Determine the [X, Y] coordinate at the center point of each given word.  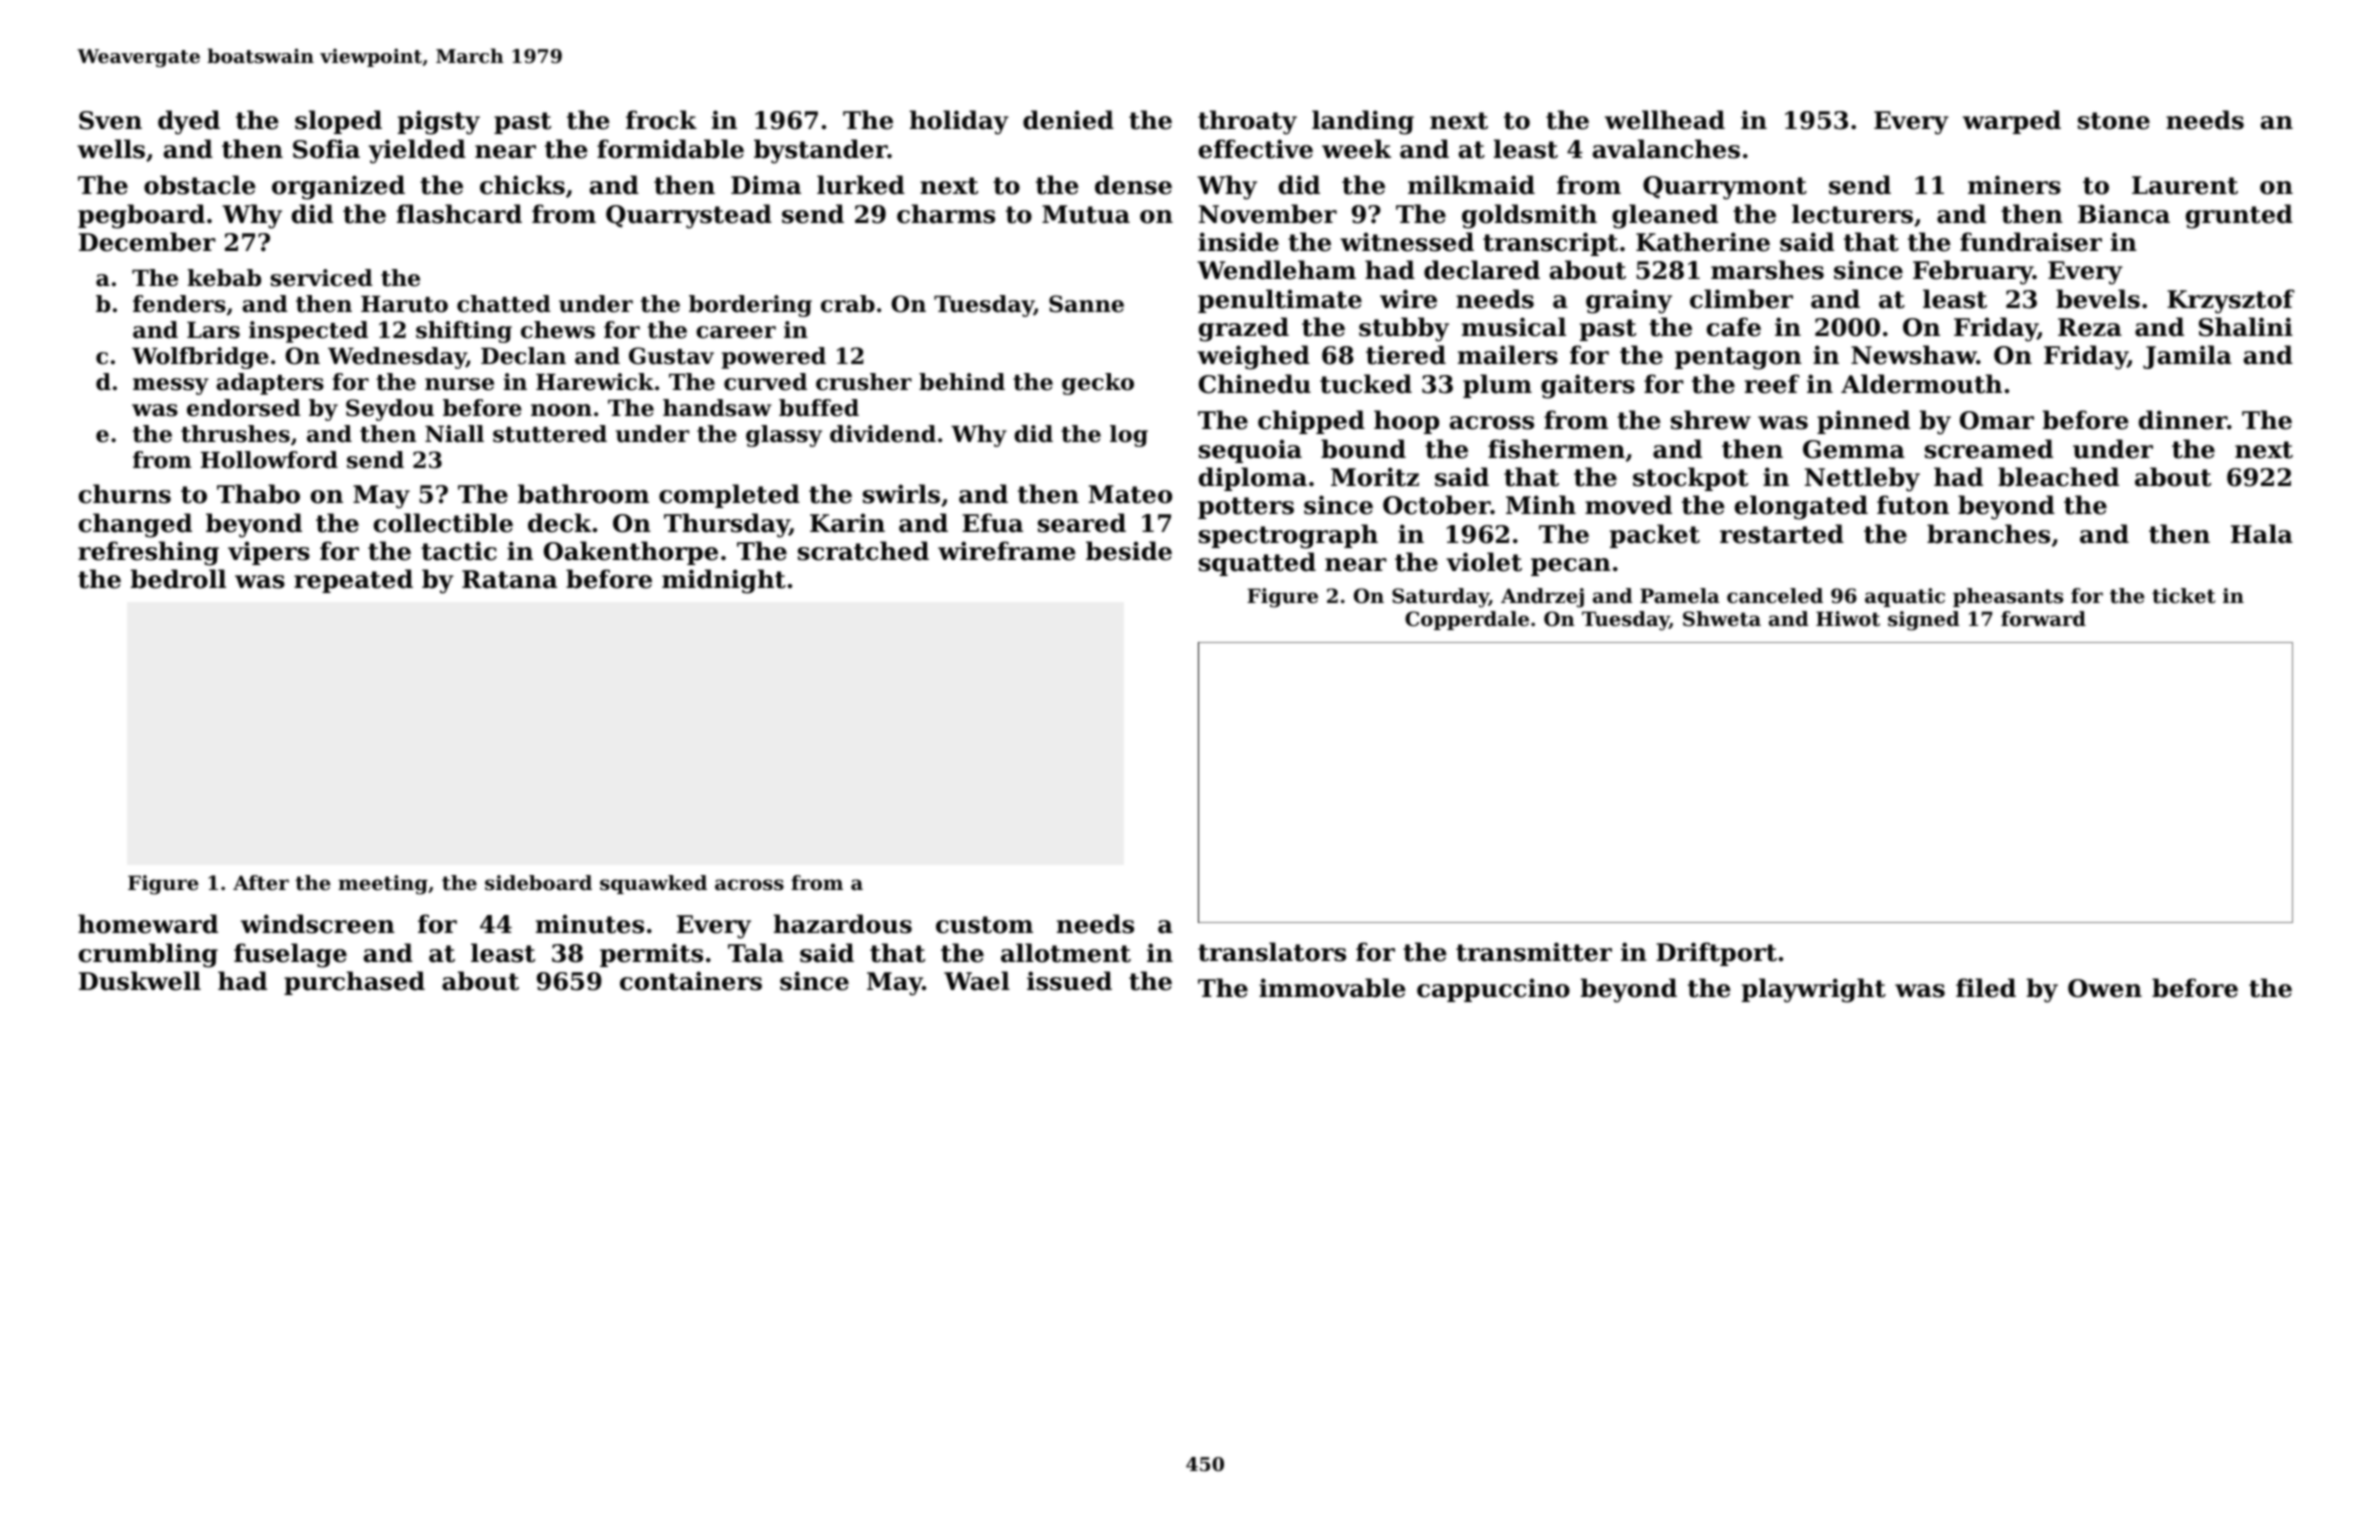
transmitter [1534, 952]
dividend [883, 434]
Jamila [2187, 357]
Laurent [2185, 185]
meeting [383, 885]
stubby [1404, 329]
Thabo [258, 494]
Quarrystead [689, 216]
